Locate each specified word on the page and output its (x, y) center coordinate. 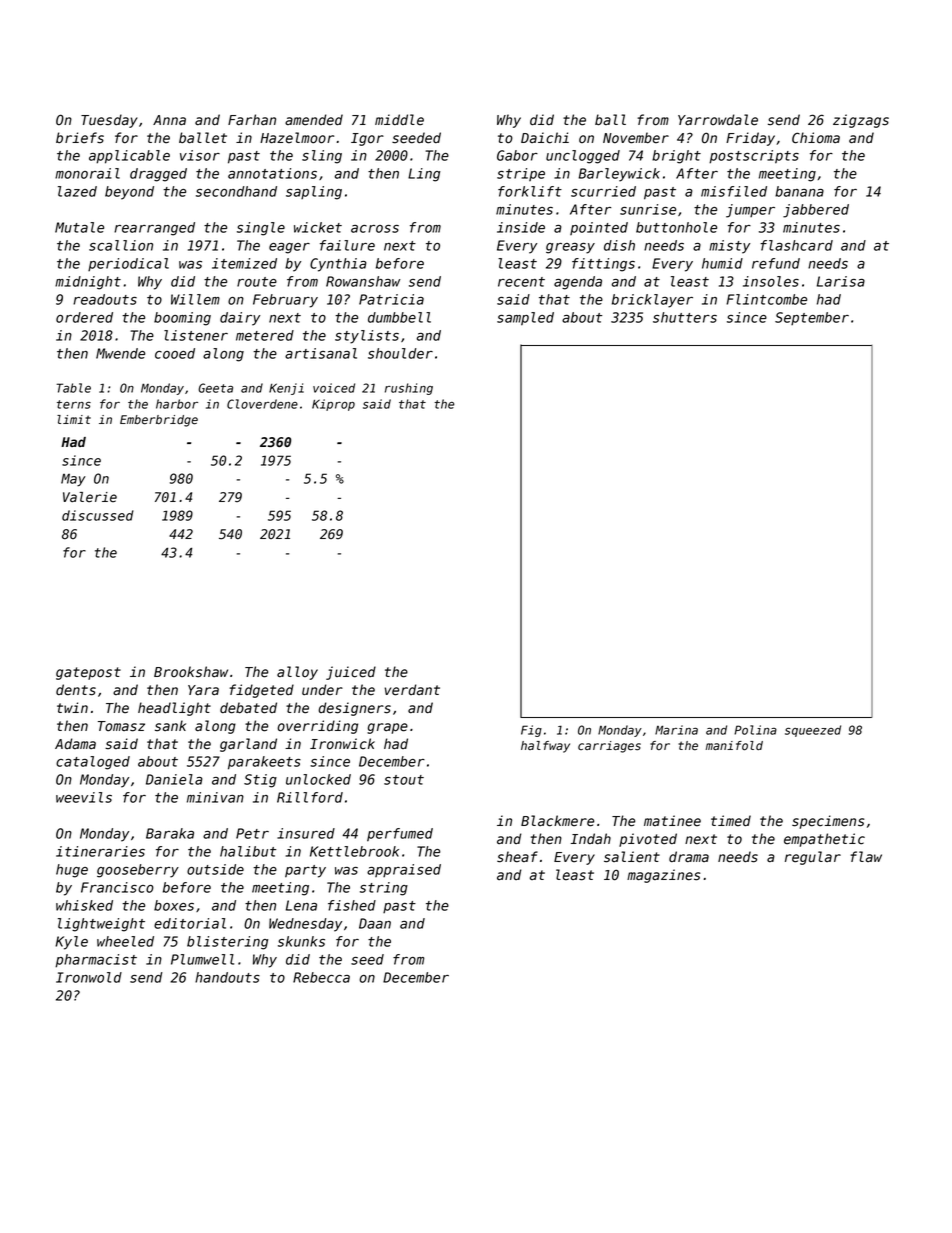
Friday (750, 139)
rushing (409, 389)
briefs (80, 138)
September (812, 318)
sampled (525, 319)
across (375, 229)
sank (170, 726)
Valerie (90, 497)
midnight (88, 283)
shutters (685, 317)
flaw (866, 856)
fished (352, 905)
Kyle (71, 943)
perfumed (400, 835)
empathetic (824, 840)
